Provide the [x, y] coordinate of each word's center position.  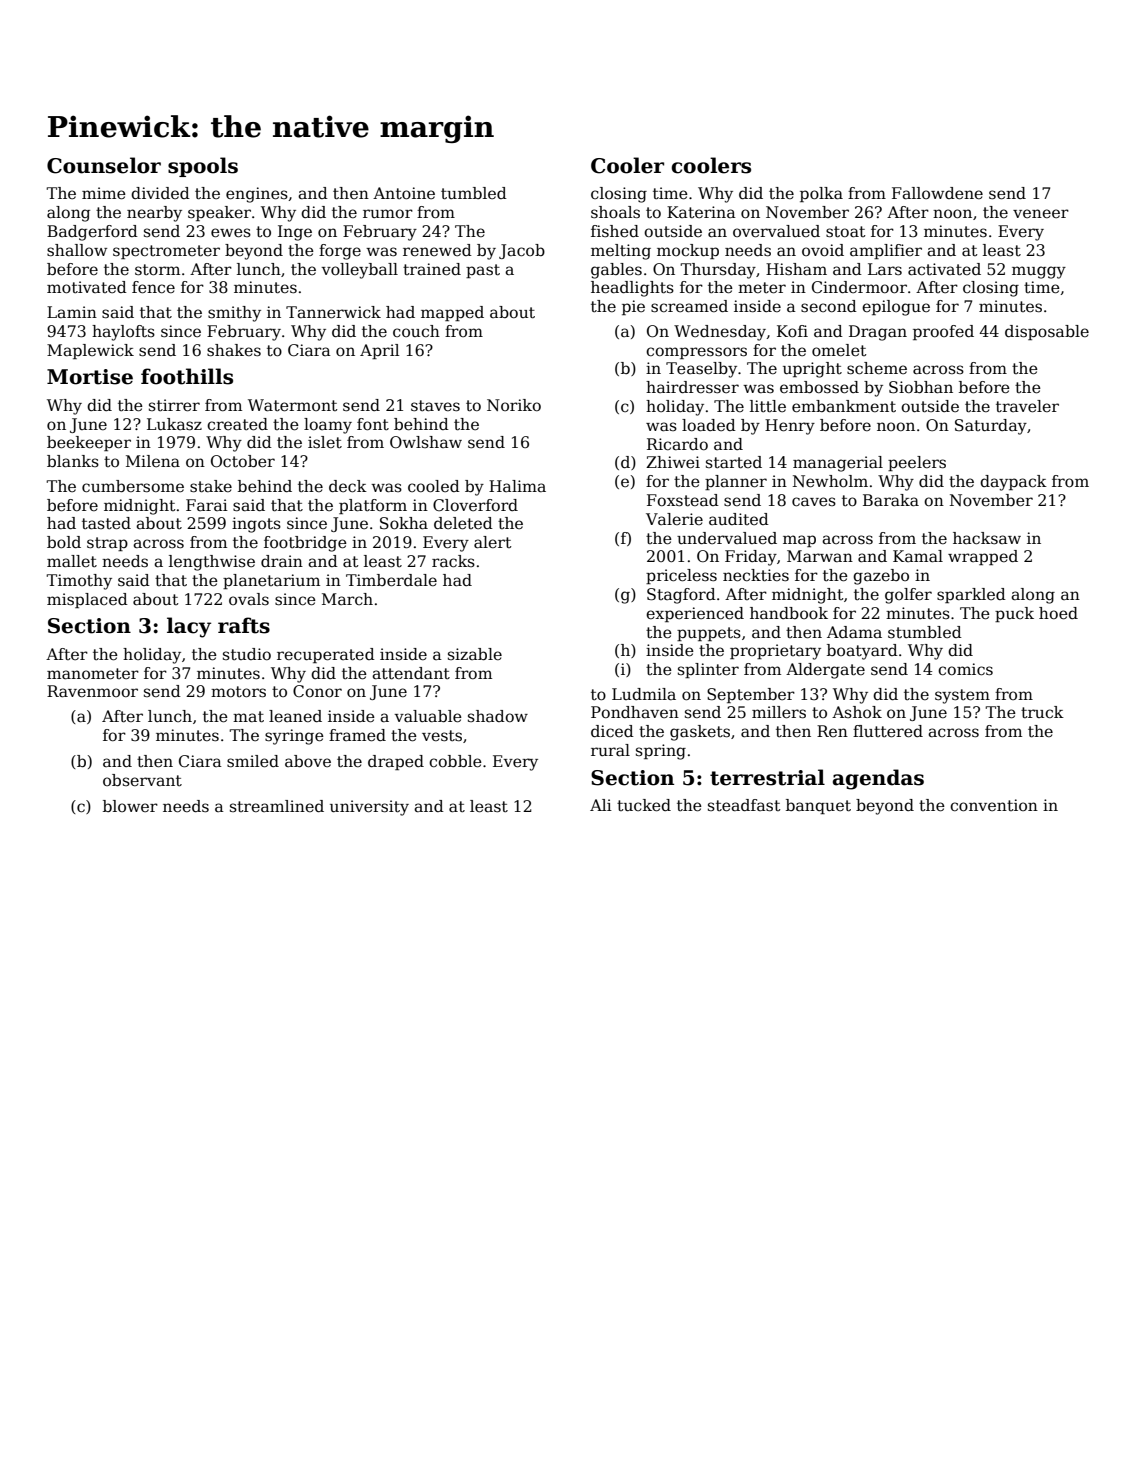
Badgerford [92, 233]
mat [248, 717]
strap [107, 544]
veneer [1041, 213]
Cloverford [475, 505]
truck [1042, 712]
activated [944, 269]
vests [442, 736]
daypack [1013, 483]
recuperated [326, 655]
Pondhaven [635, 712]
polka [821, 194]
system [962, 696]
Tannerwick [333, 312]
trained [432, 269]
